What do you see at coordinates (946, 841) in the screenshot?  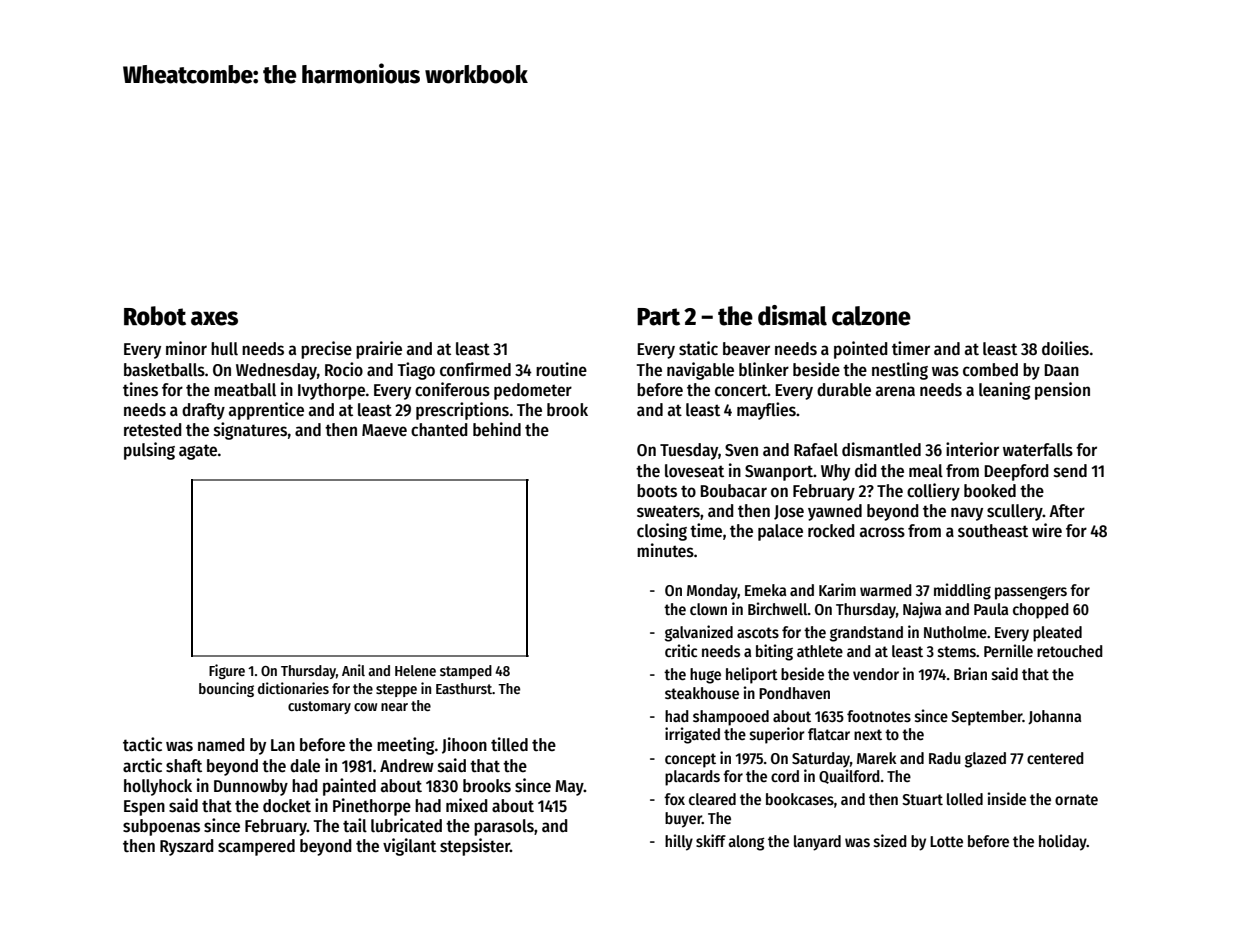 I see `Lotte` at bounding box center [946, 841].
